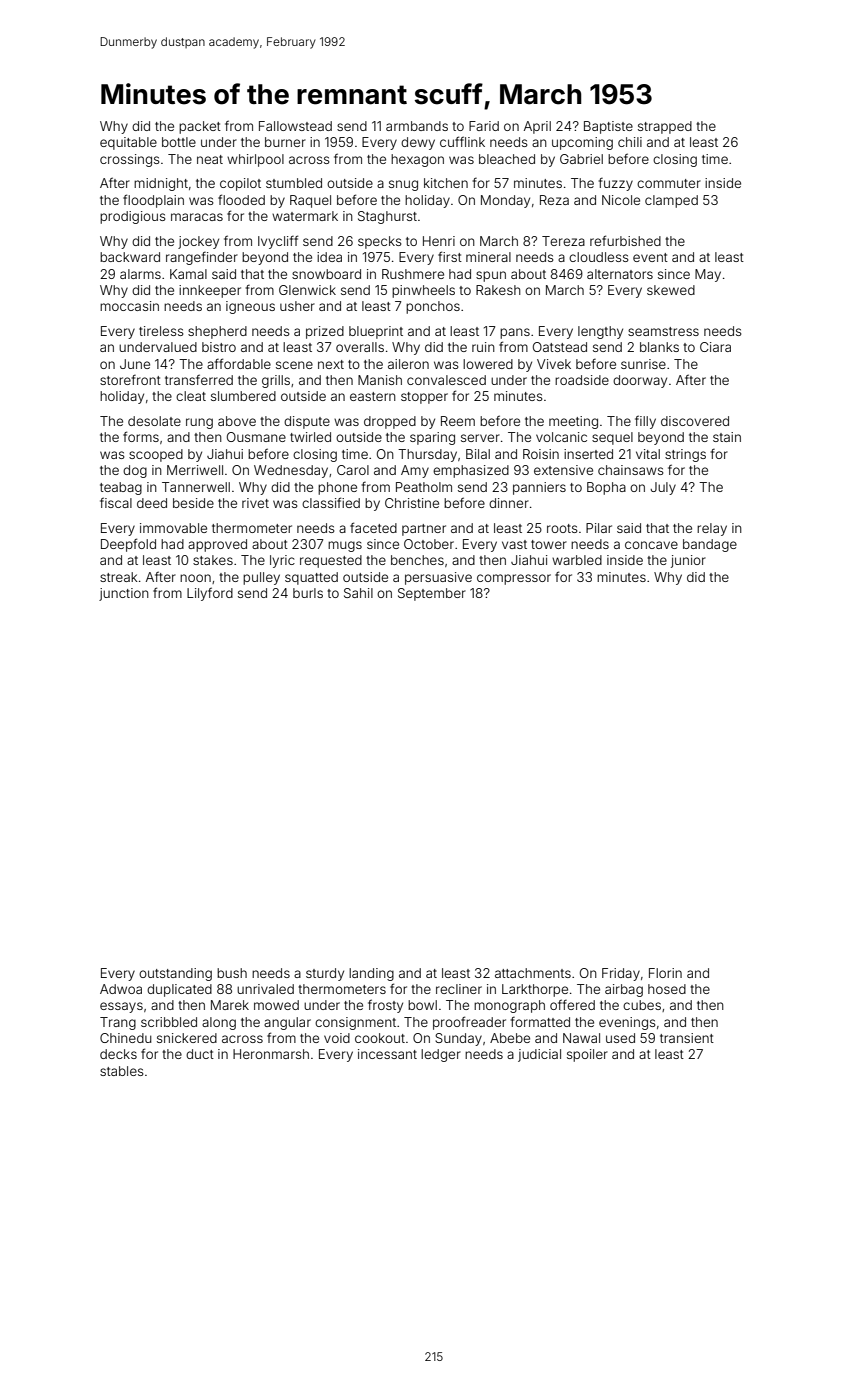 Image resolution: width=849 pixels, height=1400 pixels. What do you see at coordinates (230, 1005) in the page?
I see `Marek` at bounding box center [230, 1005].
